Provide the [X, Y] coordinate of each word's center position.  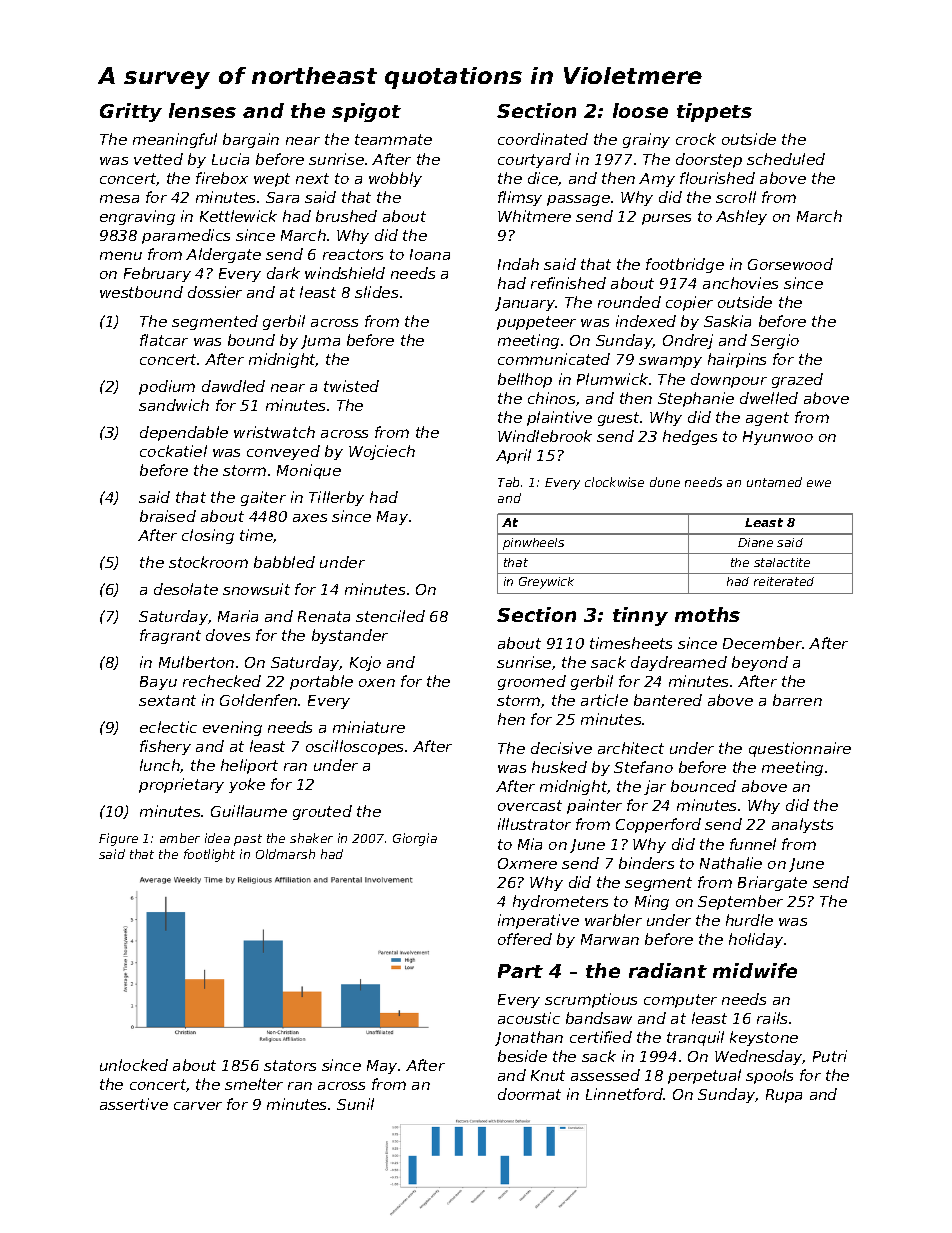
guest [618, 419]
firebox [222, 178]
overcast [530, 805]
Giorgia [415, 839]
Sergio [775, 341]
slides [376, 292]
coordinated [543, 139]
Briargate [772, 883]
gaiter [263, 498]
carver [198, 1106]
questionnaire [800, 749]
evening [232, 728]
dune [665, 482]
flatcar [164, 340]
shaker [311, 838]
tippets [714, 112]
